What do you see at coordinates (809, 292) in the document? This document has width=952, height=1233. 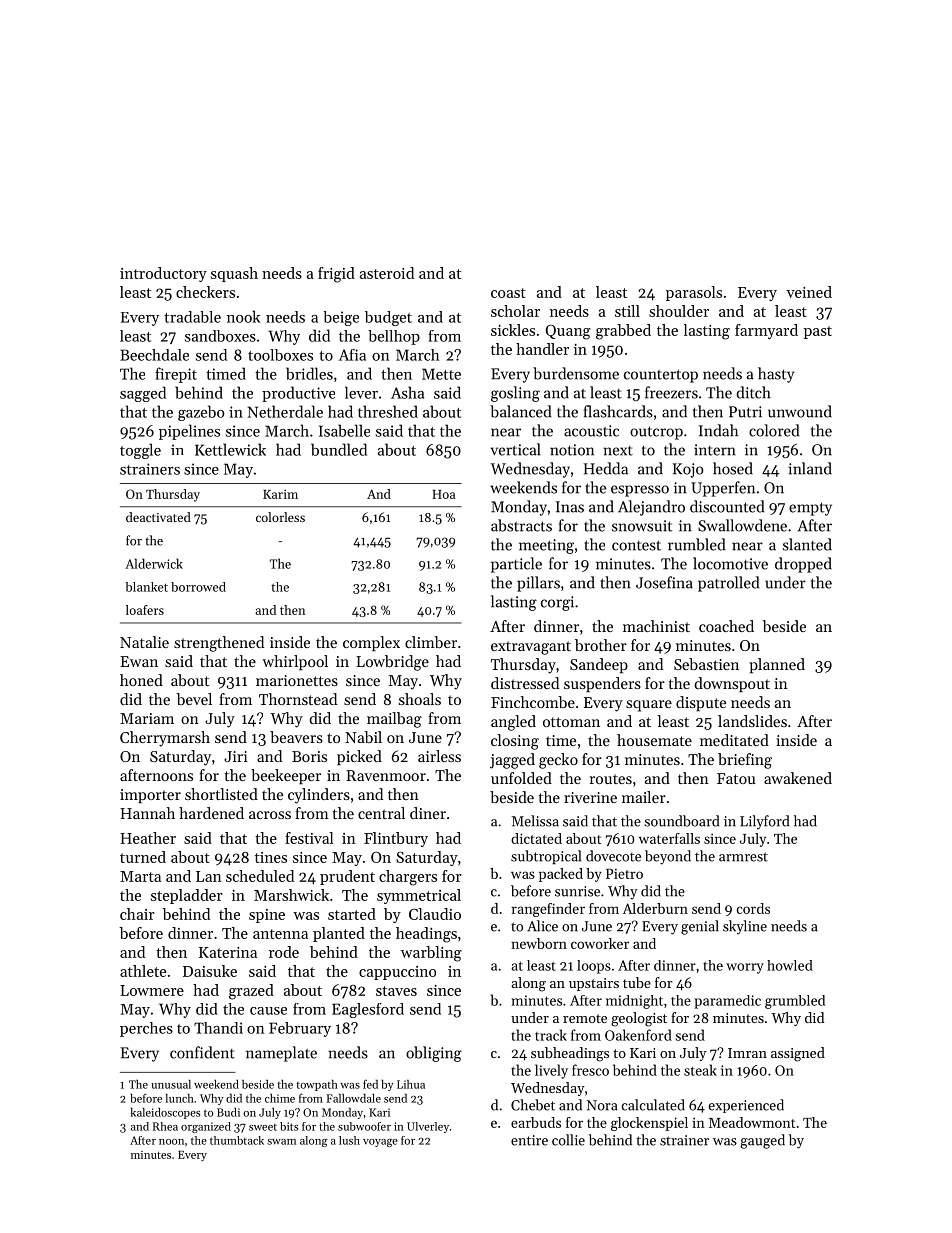 I see `veined` at bounding box center [809, 292].
